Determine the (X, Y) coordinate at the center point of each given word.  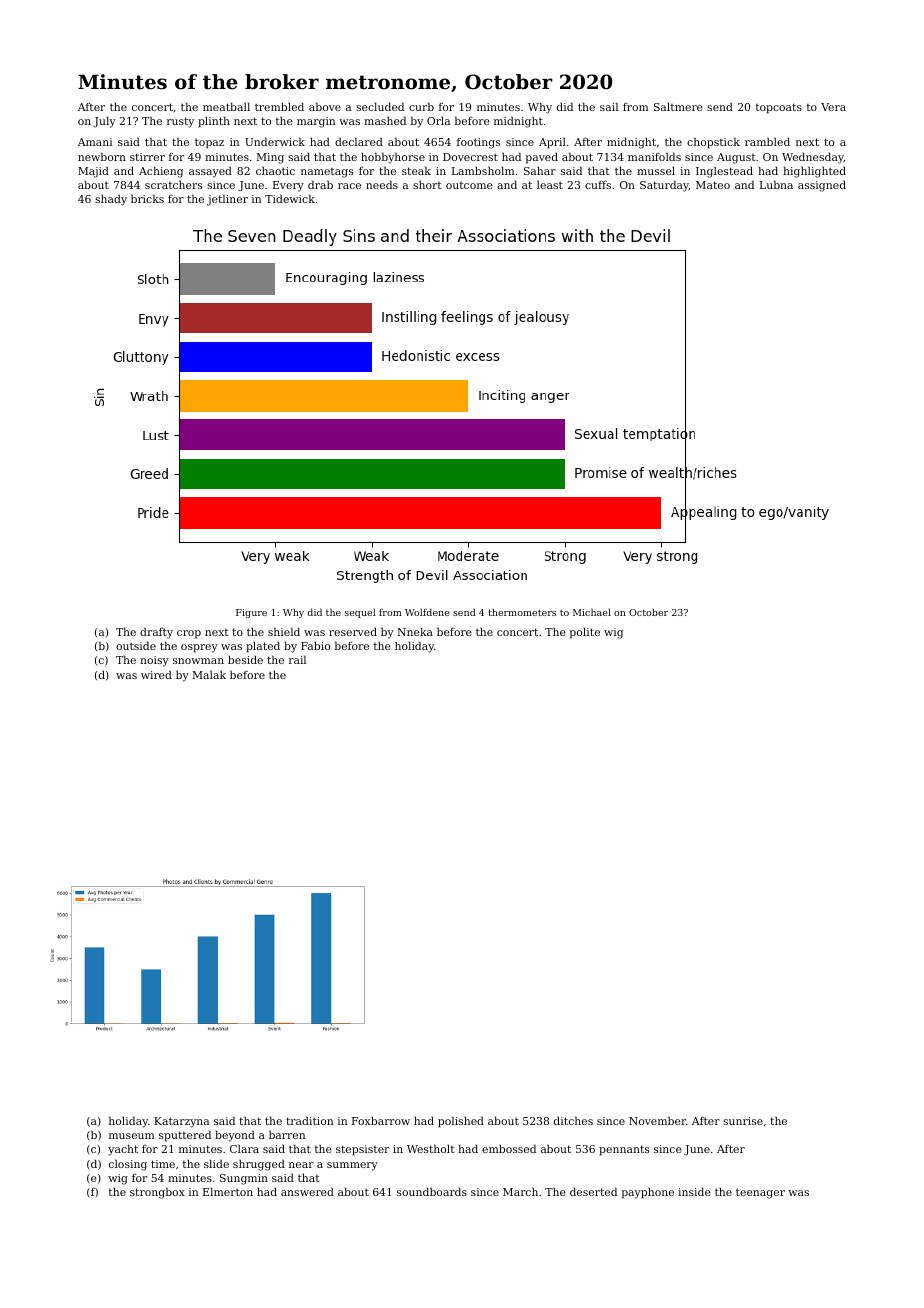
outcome (469, 185)
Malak (209, 674)
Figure (251, 613)
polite (585, 633)
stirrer (147, 157)
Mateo (713, 185)
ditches (573, 1120)
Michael (592, 612)
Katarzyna (181, 1122)
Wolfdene (427, 612)
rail (297, 659)
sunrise (743, 1121)
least (550, 184)
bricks (147, 198)
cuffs (598, 185)
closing (128, 1165)
